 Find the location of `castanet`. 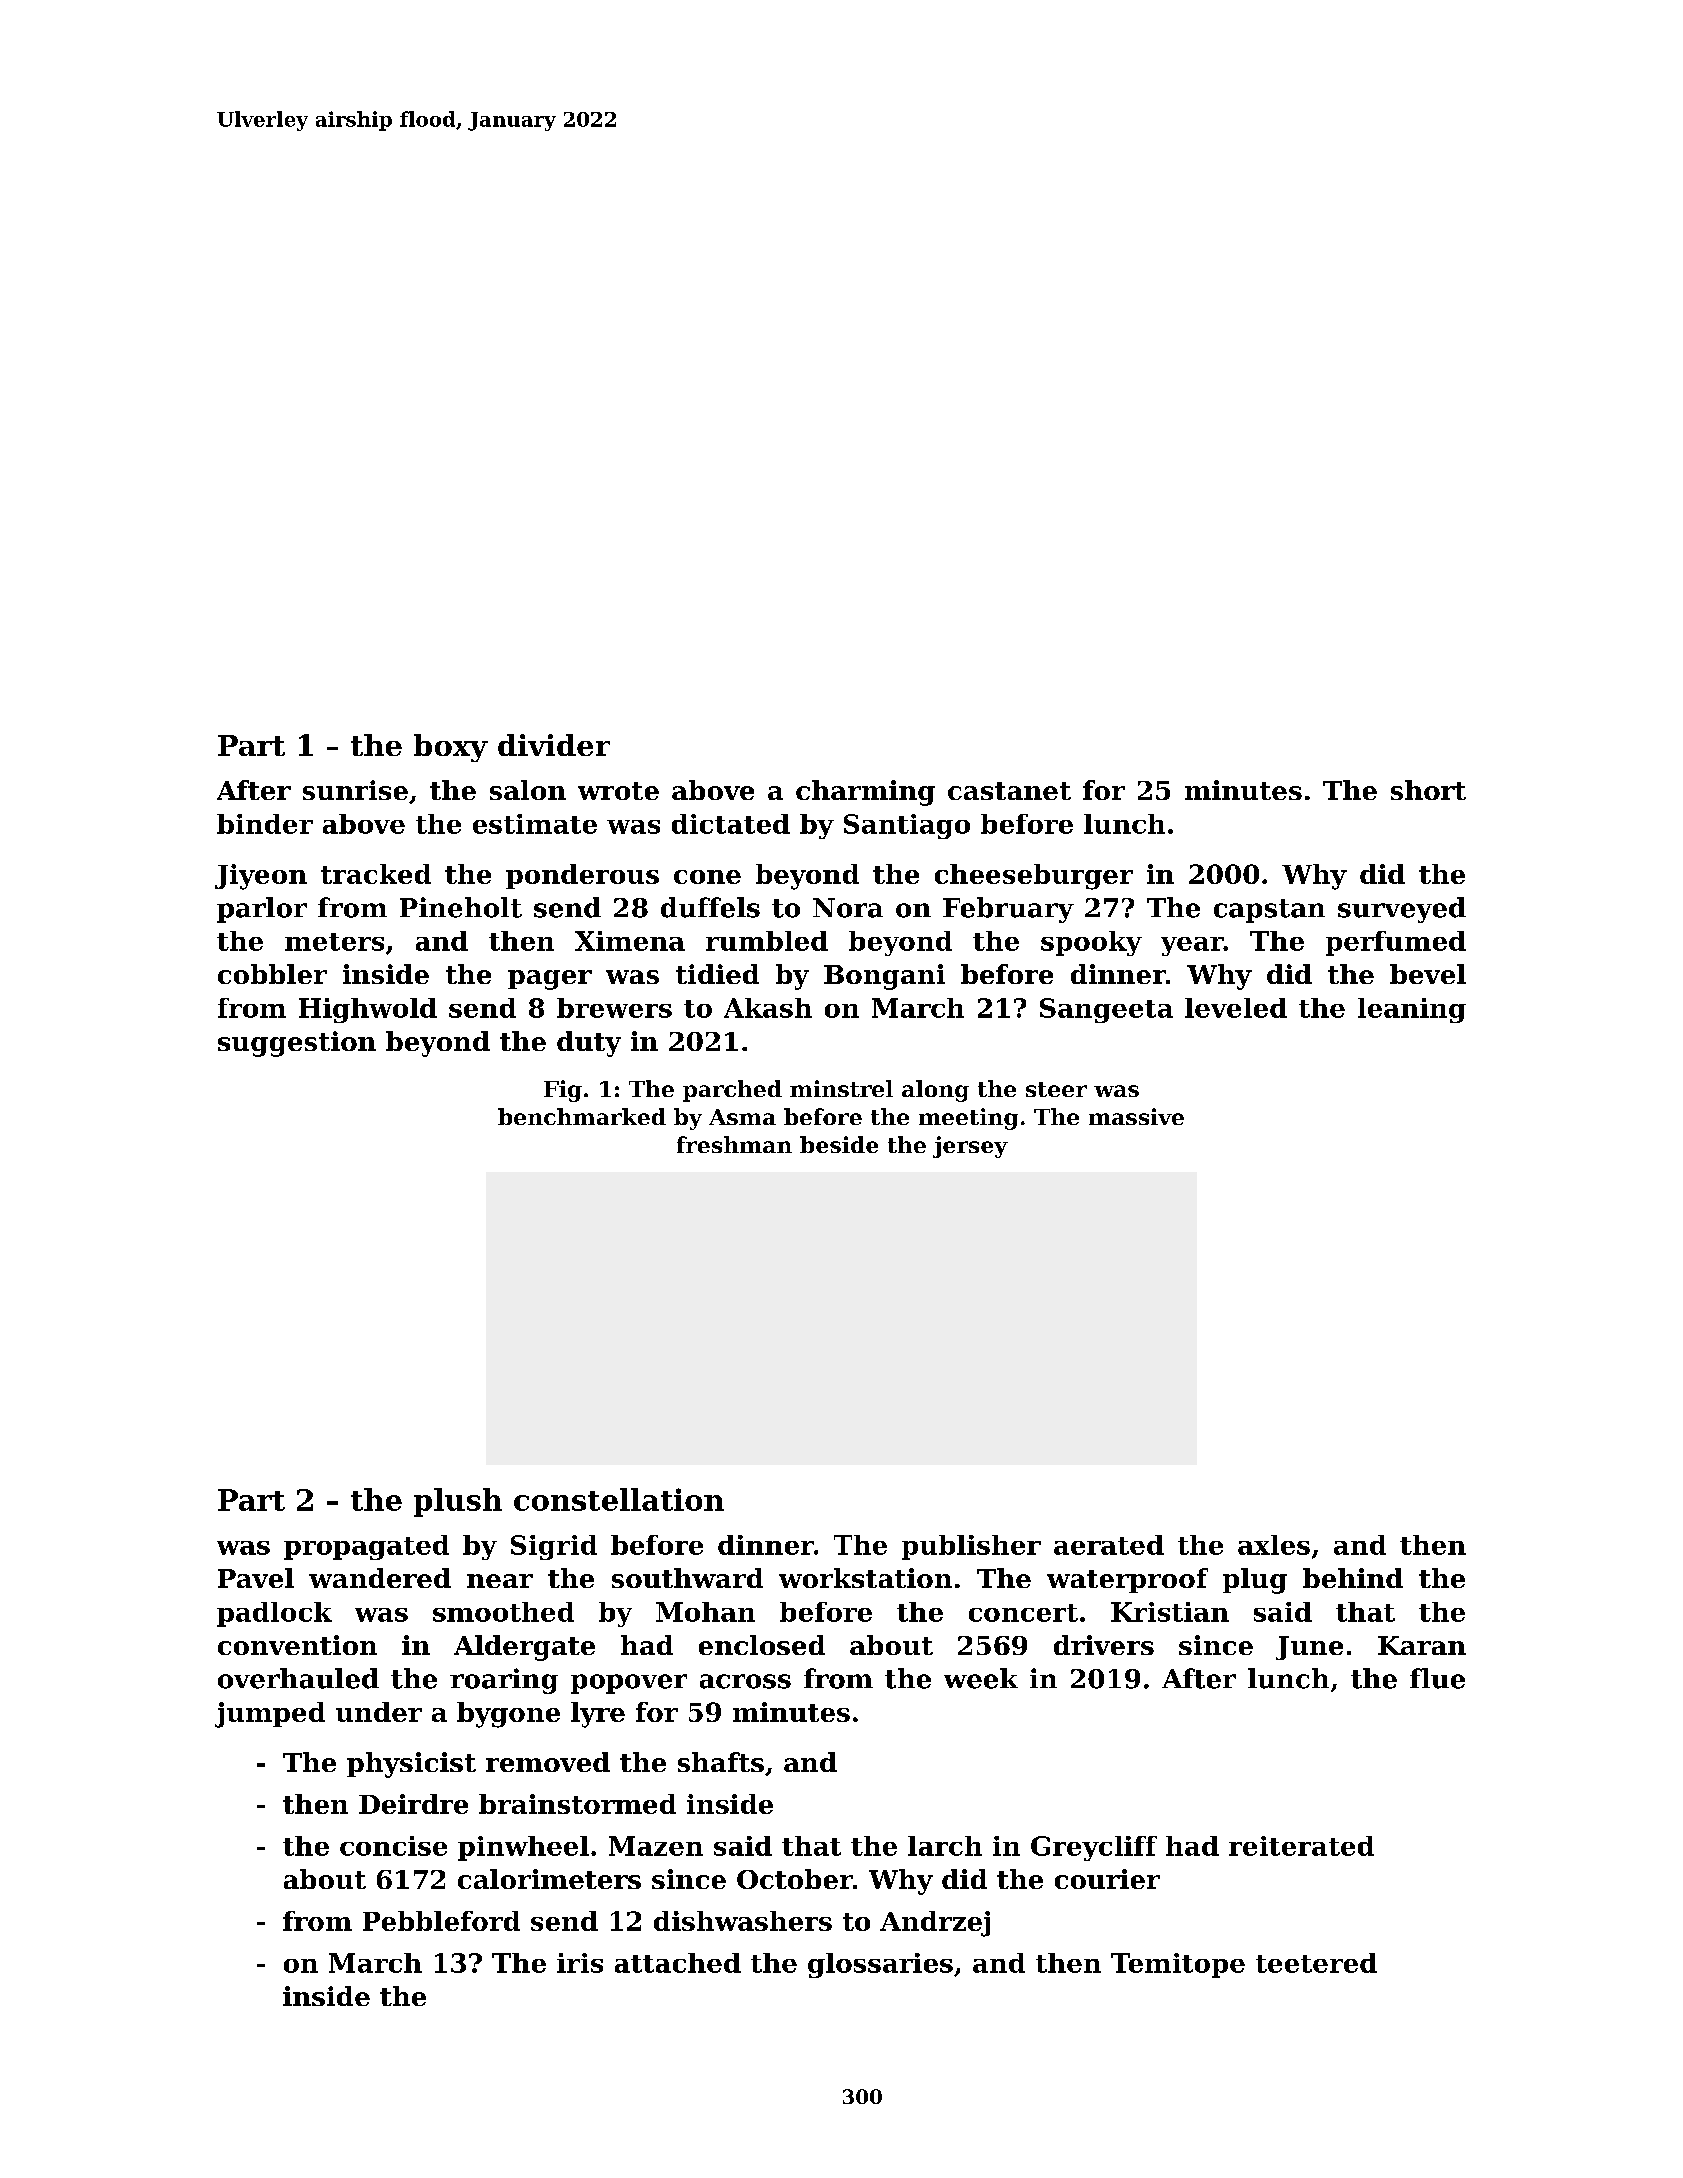

castanet is located at coordinates (1009, 791).
